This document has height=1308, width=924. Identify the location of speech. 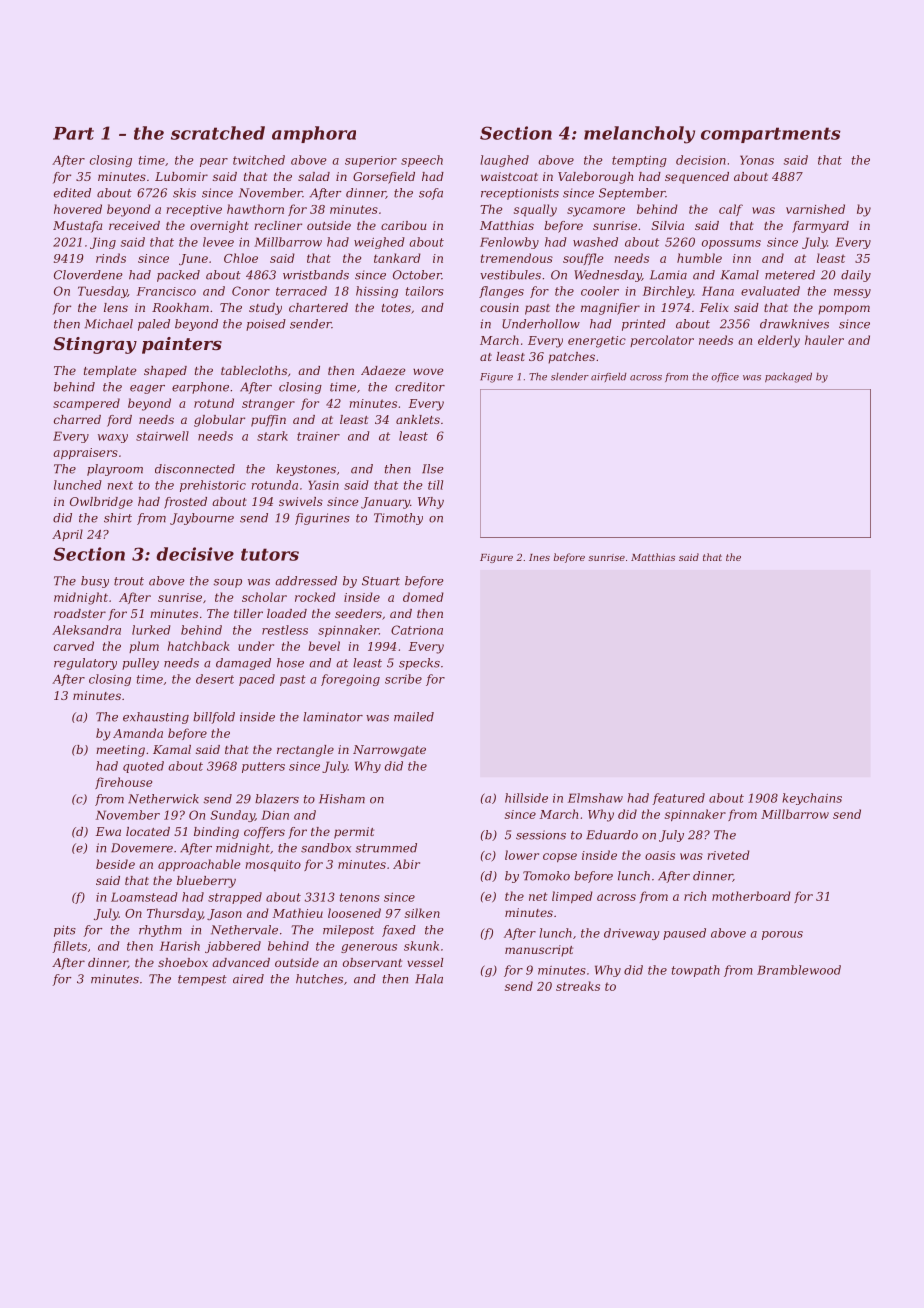
(422, 161).
